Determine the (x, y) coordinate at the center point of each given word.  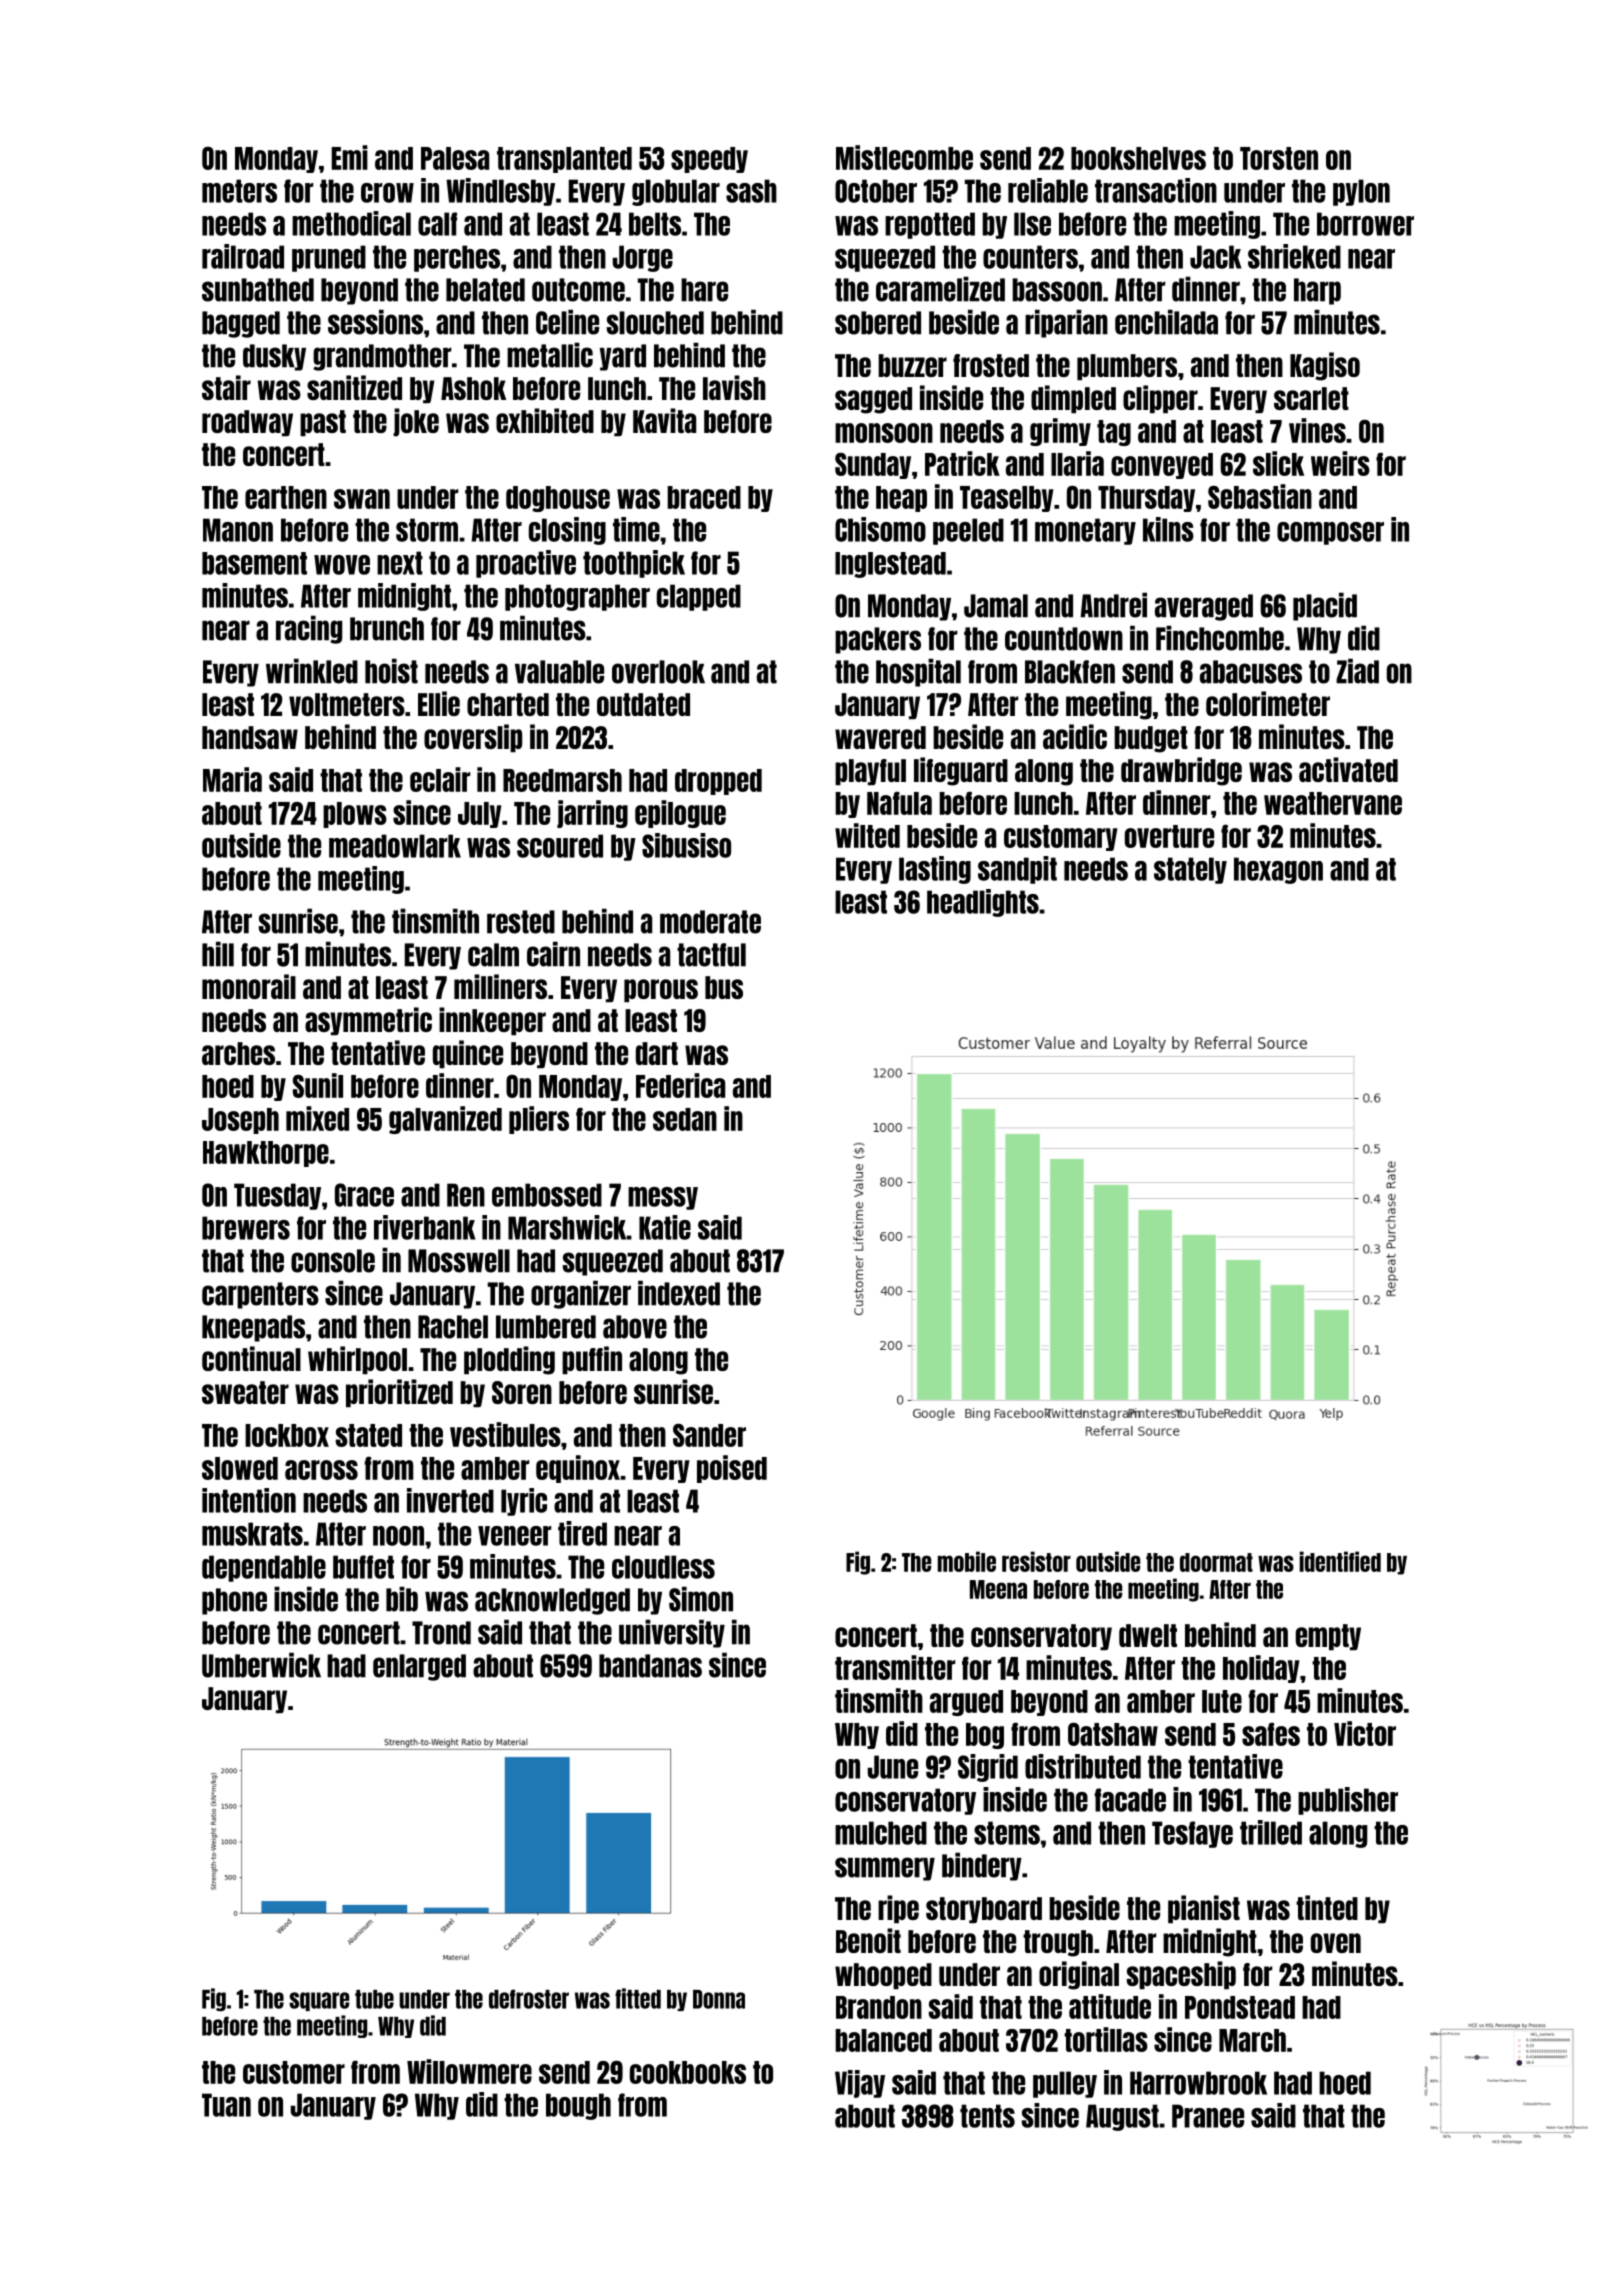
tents (987, 2116)
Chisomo (880, 529)
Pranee (1208, 2116)
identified (1340, 1561)
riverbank (425, 1227)
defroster (529, 1999)
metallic (550, 355)
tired (582, 1533)
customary (1061, 838)
